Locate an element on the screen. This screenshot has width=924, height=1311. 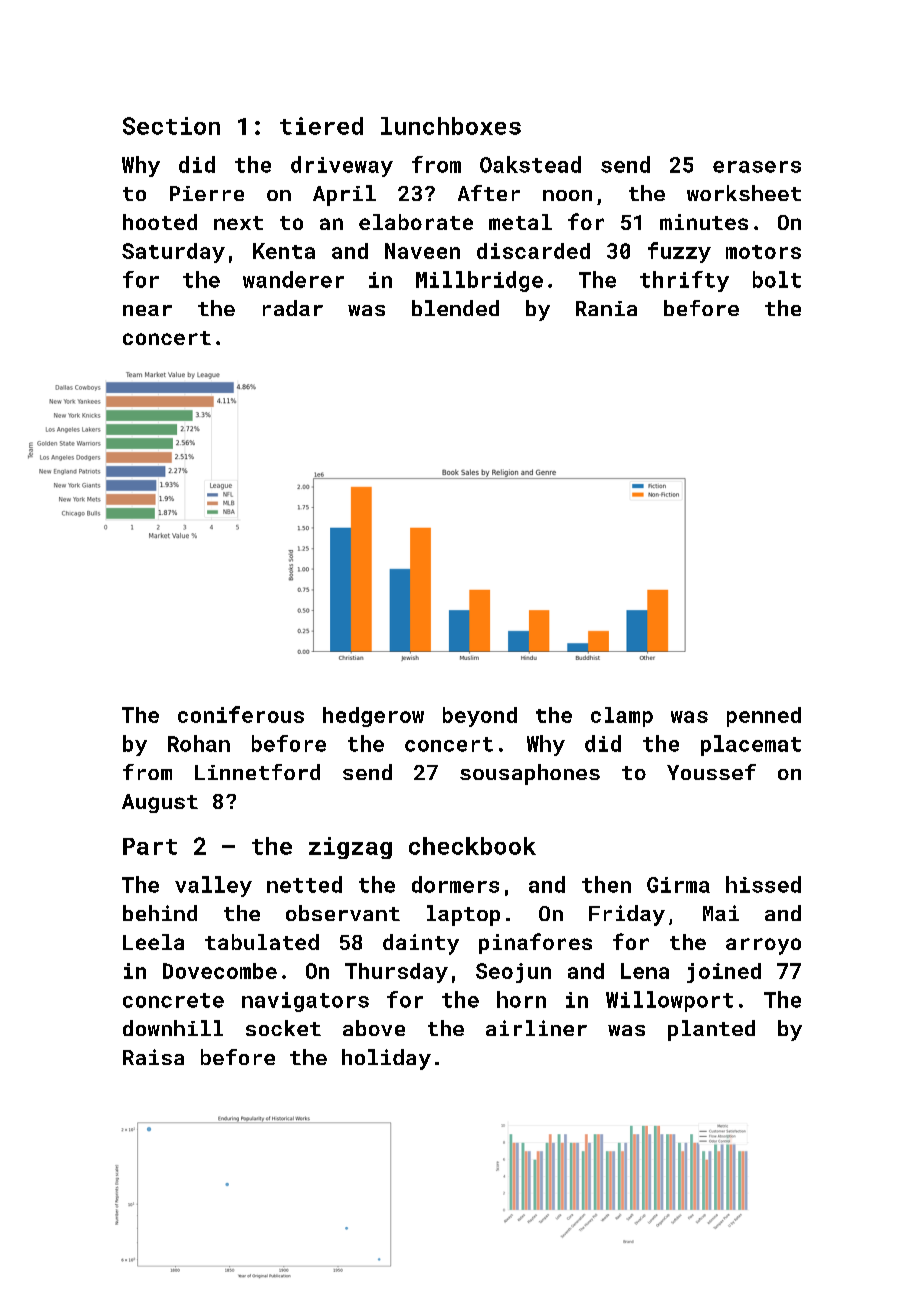
blended is located at coordinates (455, 308).
